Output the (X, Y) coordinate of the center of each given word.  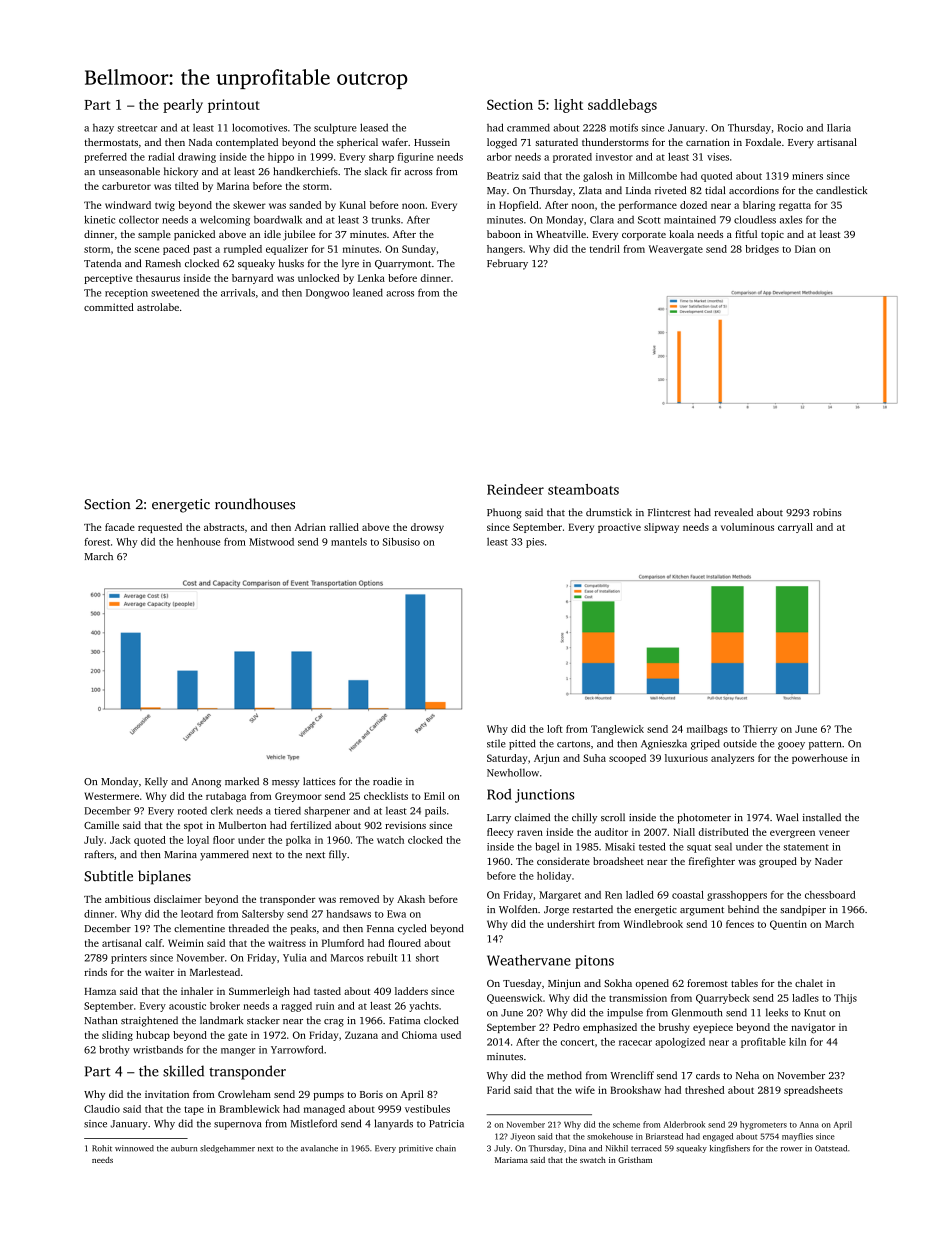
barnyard (252, 279)
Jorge (556, 911)
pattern (825, 745)
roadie (387, 781)
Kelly (156, 782)
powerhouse (820, 759)
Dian (805, 249)
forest (97, 542)
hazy (103, 129)
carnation (708, 142)
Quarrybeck (723, 999)
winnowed (134, 1148)
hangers (505, 250)
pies (535, 543)
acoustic (187, 1006)
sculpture (335, 128)
